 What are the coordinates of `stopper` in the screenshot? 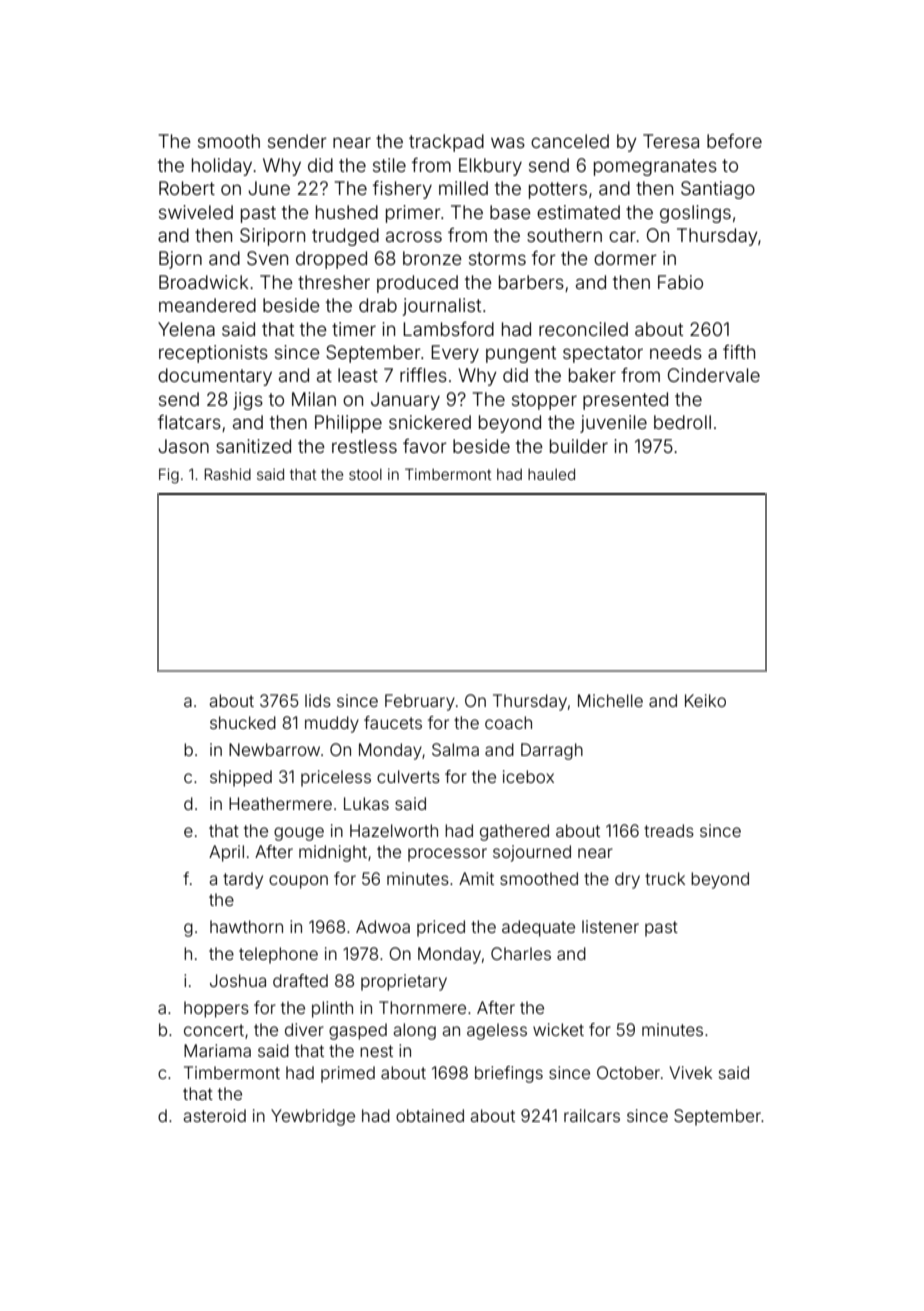 It's located at (544, 401).
